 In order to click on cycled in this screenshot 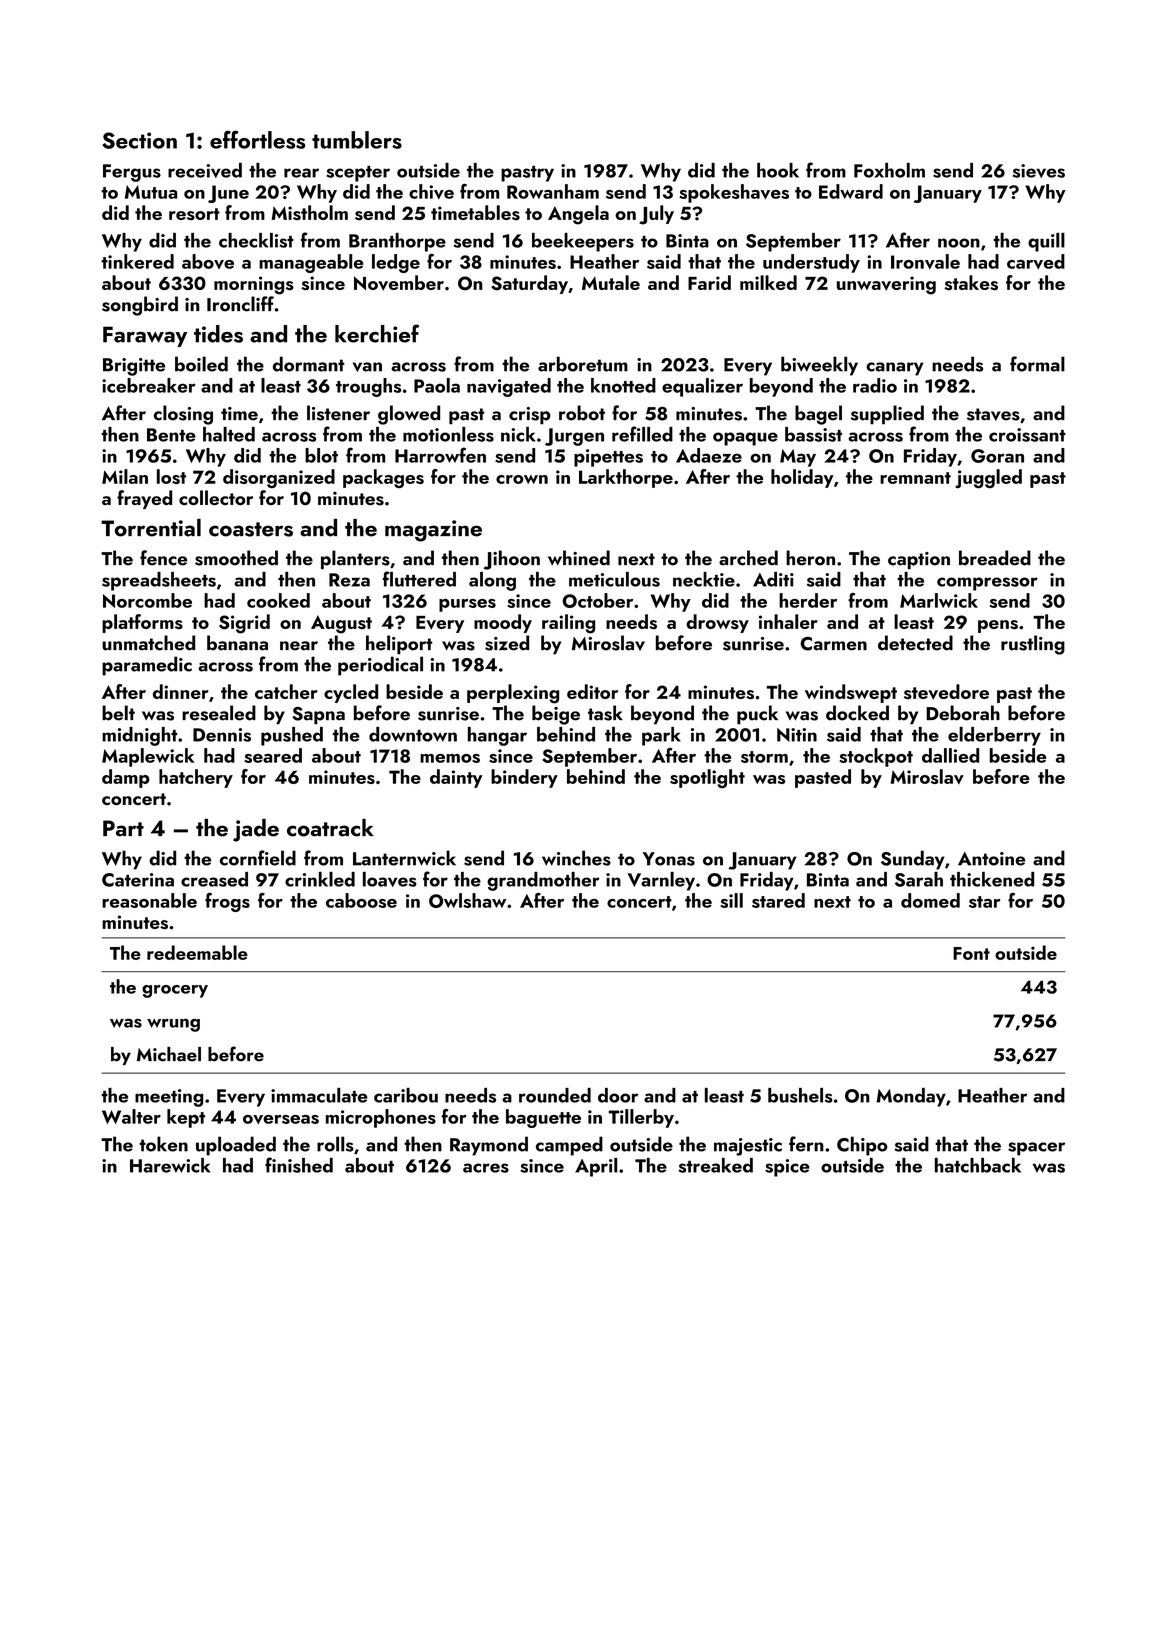, I will do `click(351, 693)`.
